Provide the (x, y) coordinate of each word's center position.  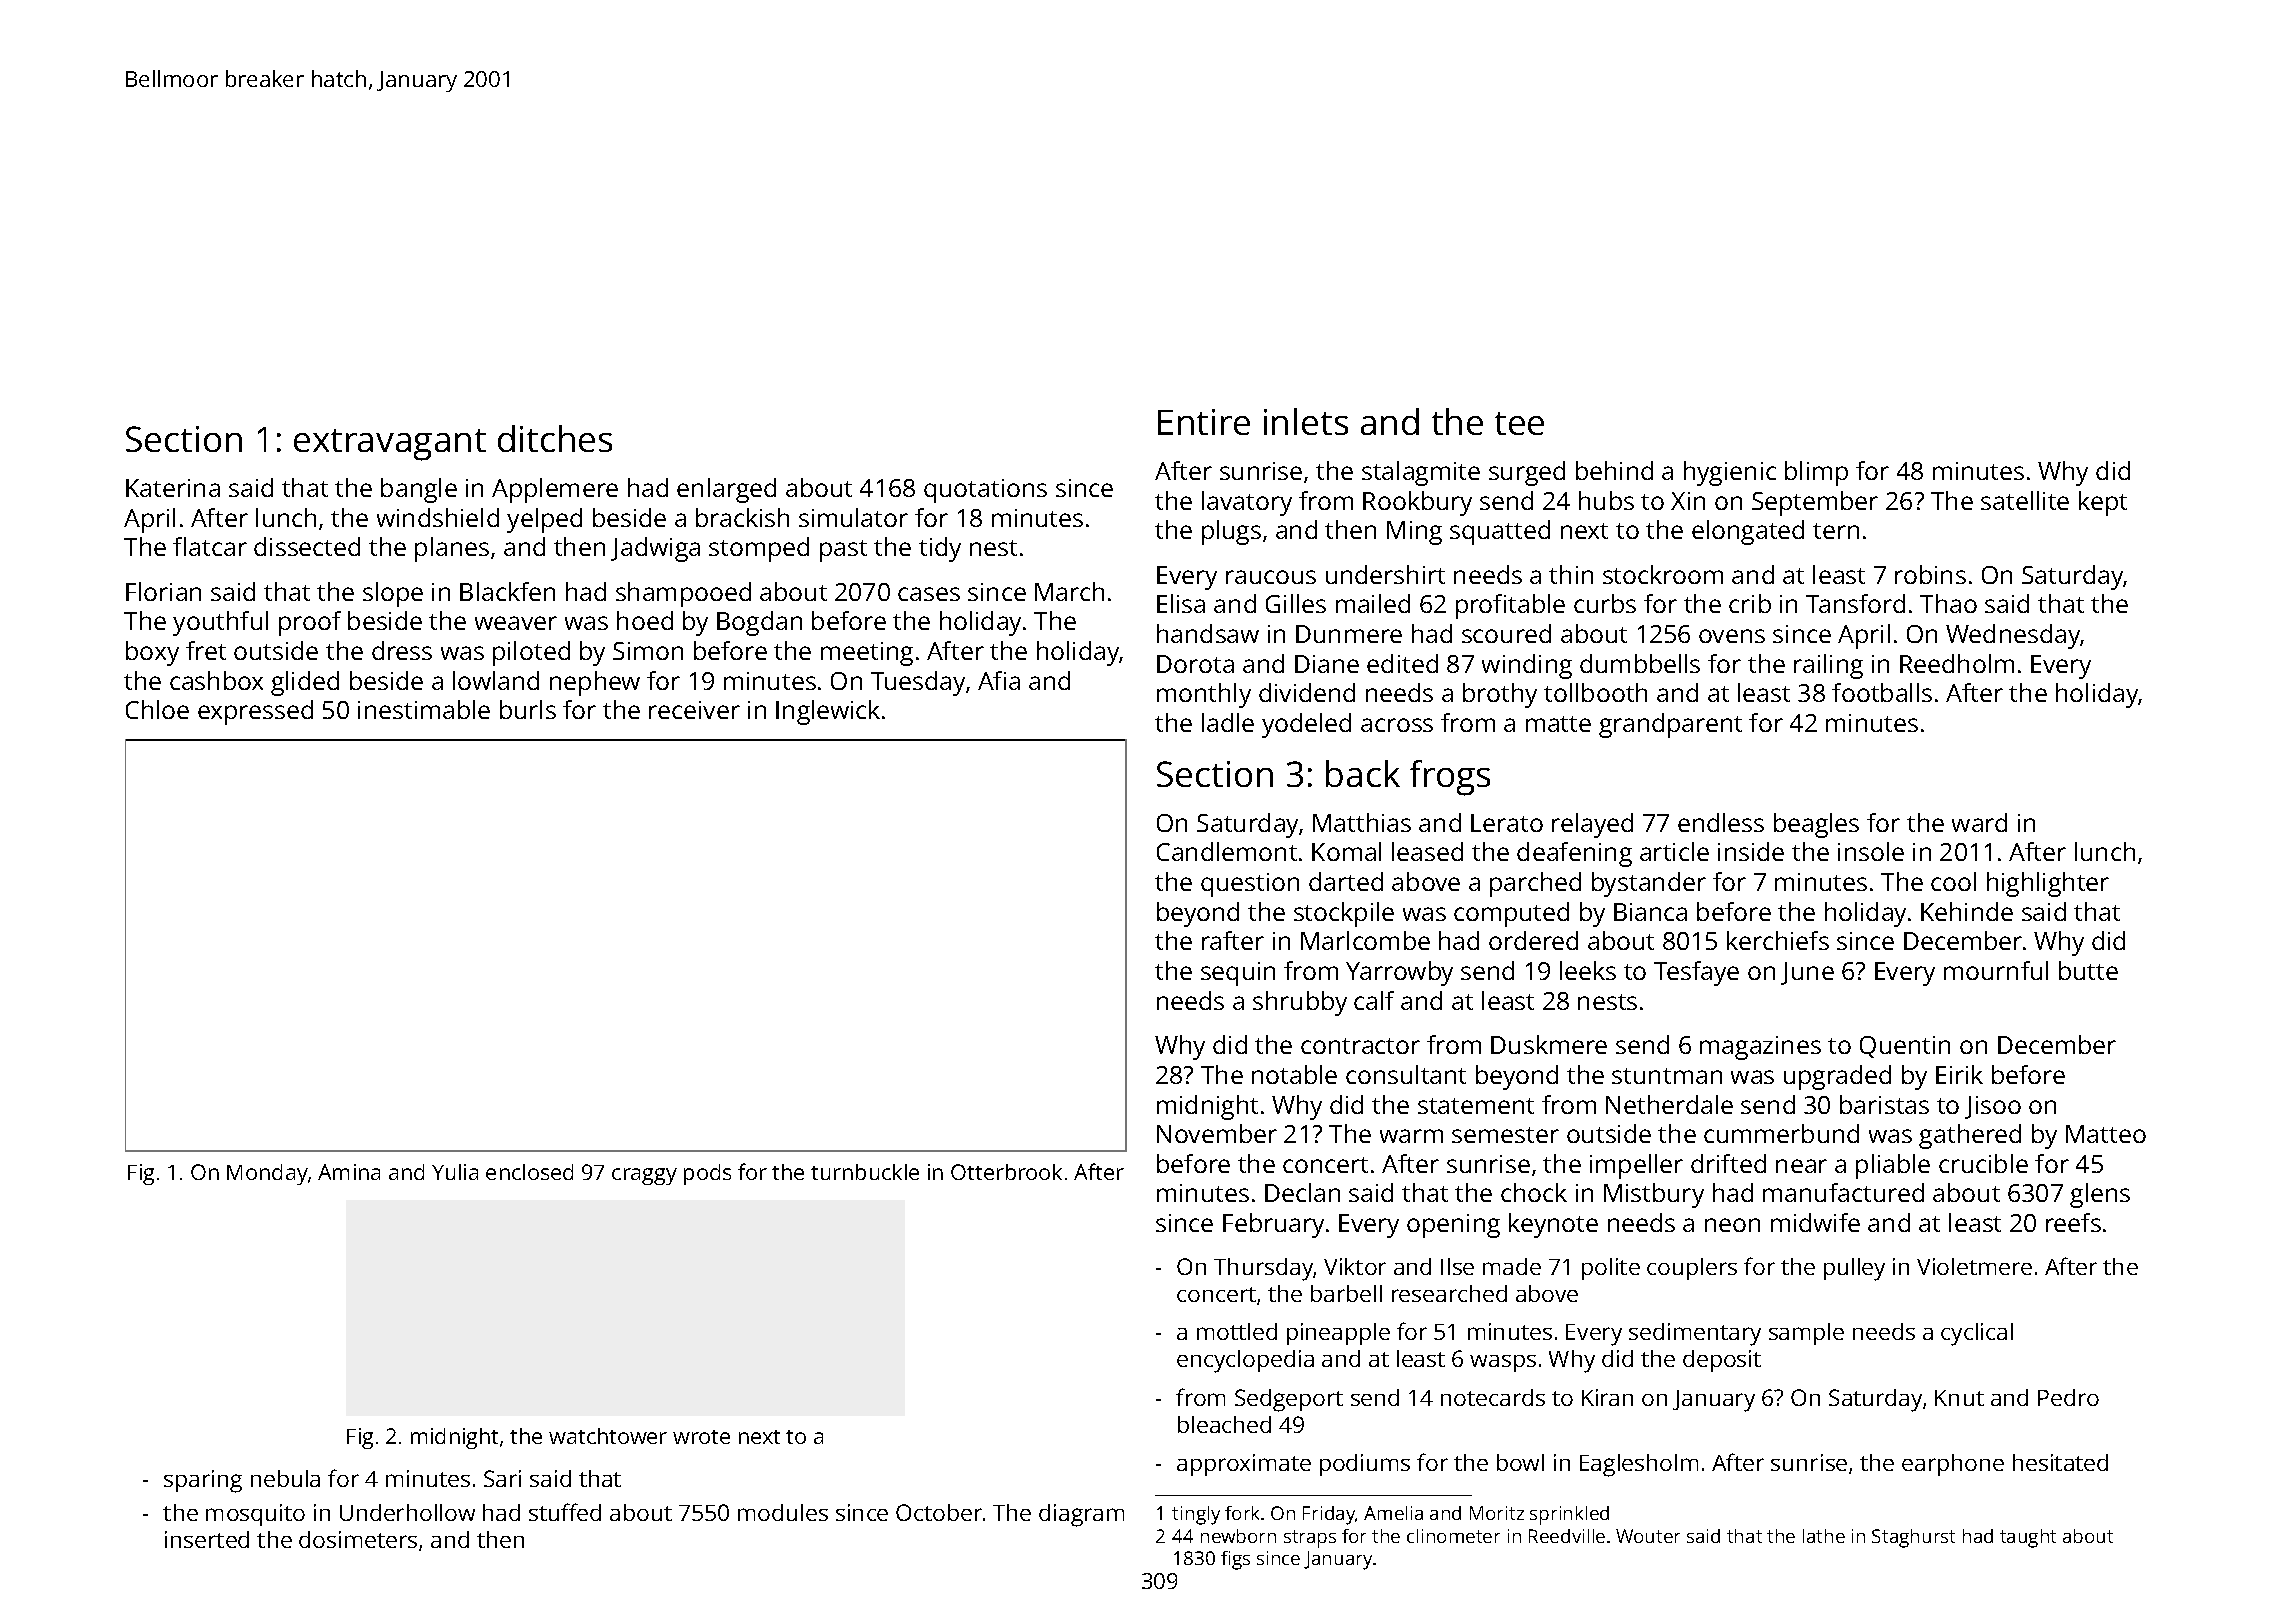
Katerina (173, 488)
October (939, 1512)
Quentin (1905, 1047)
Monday (267, 1174)
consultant (1406, 1074)
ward (1979, 822)
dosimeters (358, 1539)
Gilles (1296, 603)
